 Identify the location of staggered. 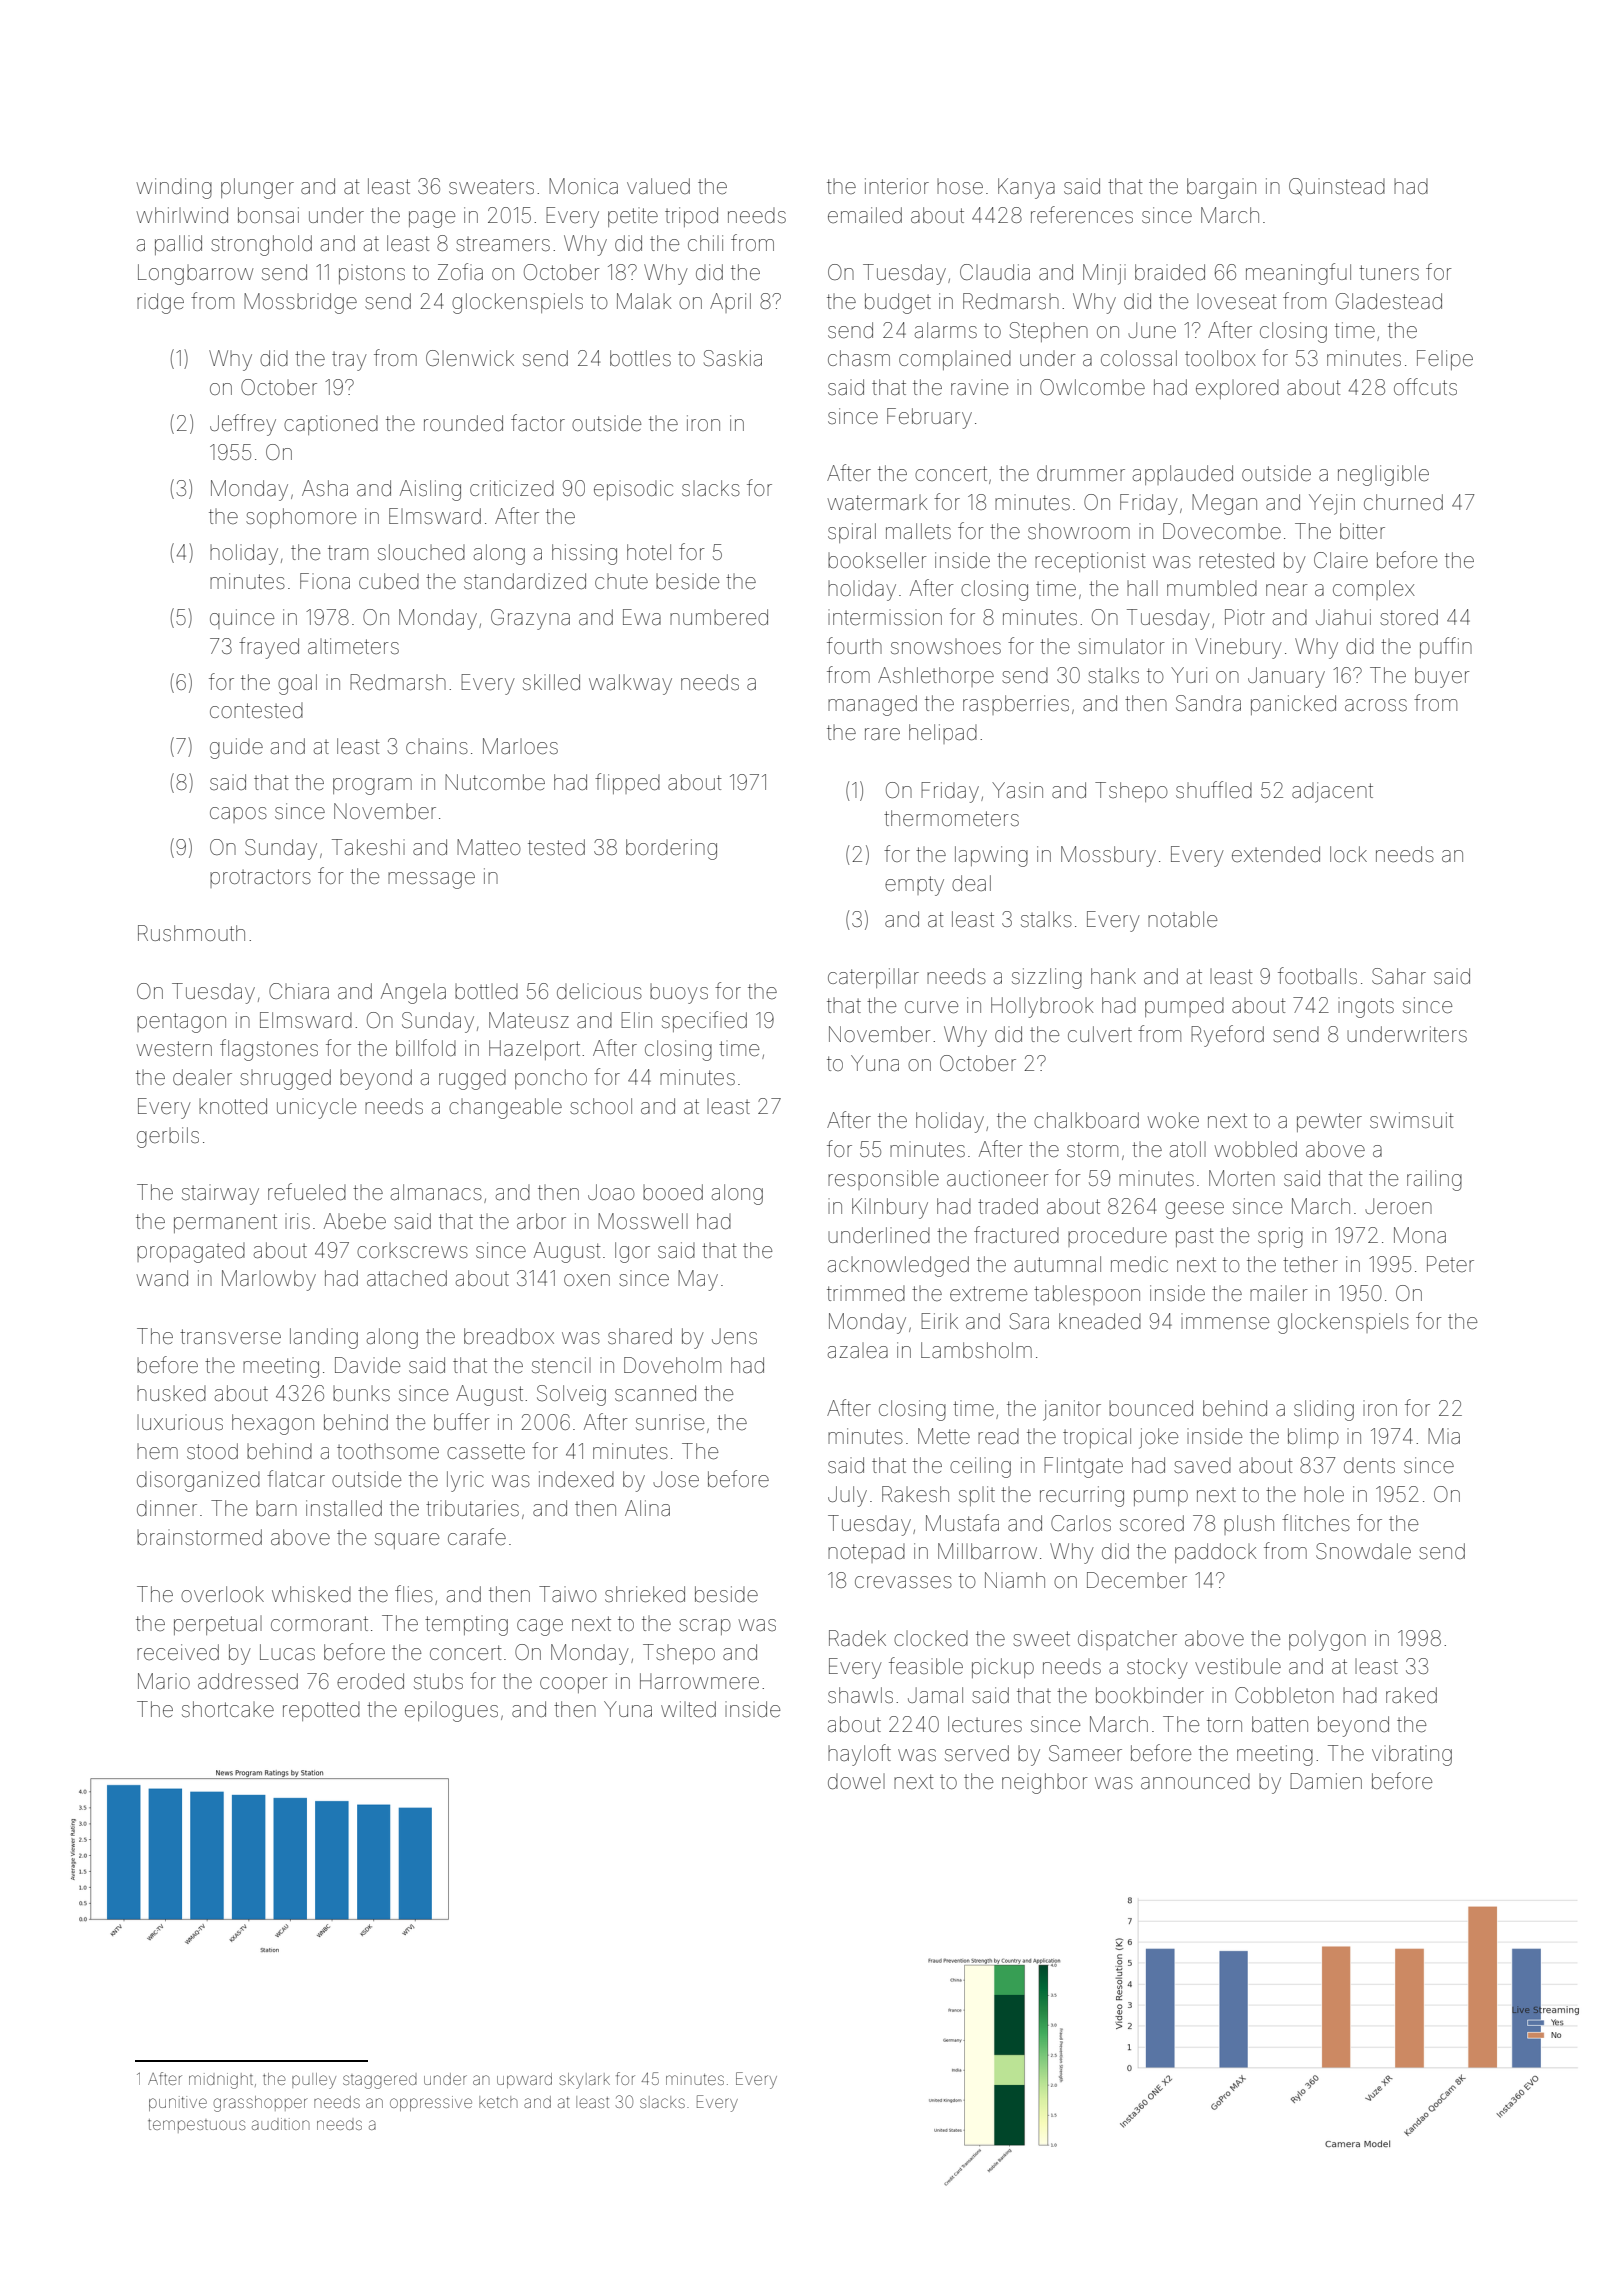
(380, 2082).
